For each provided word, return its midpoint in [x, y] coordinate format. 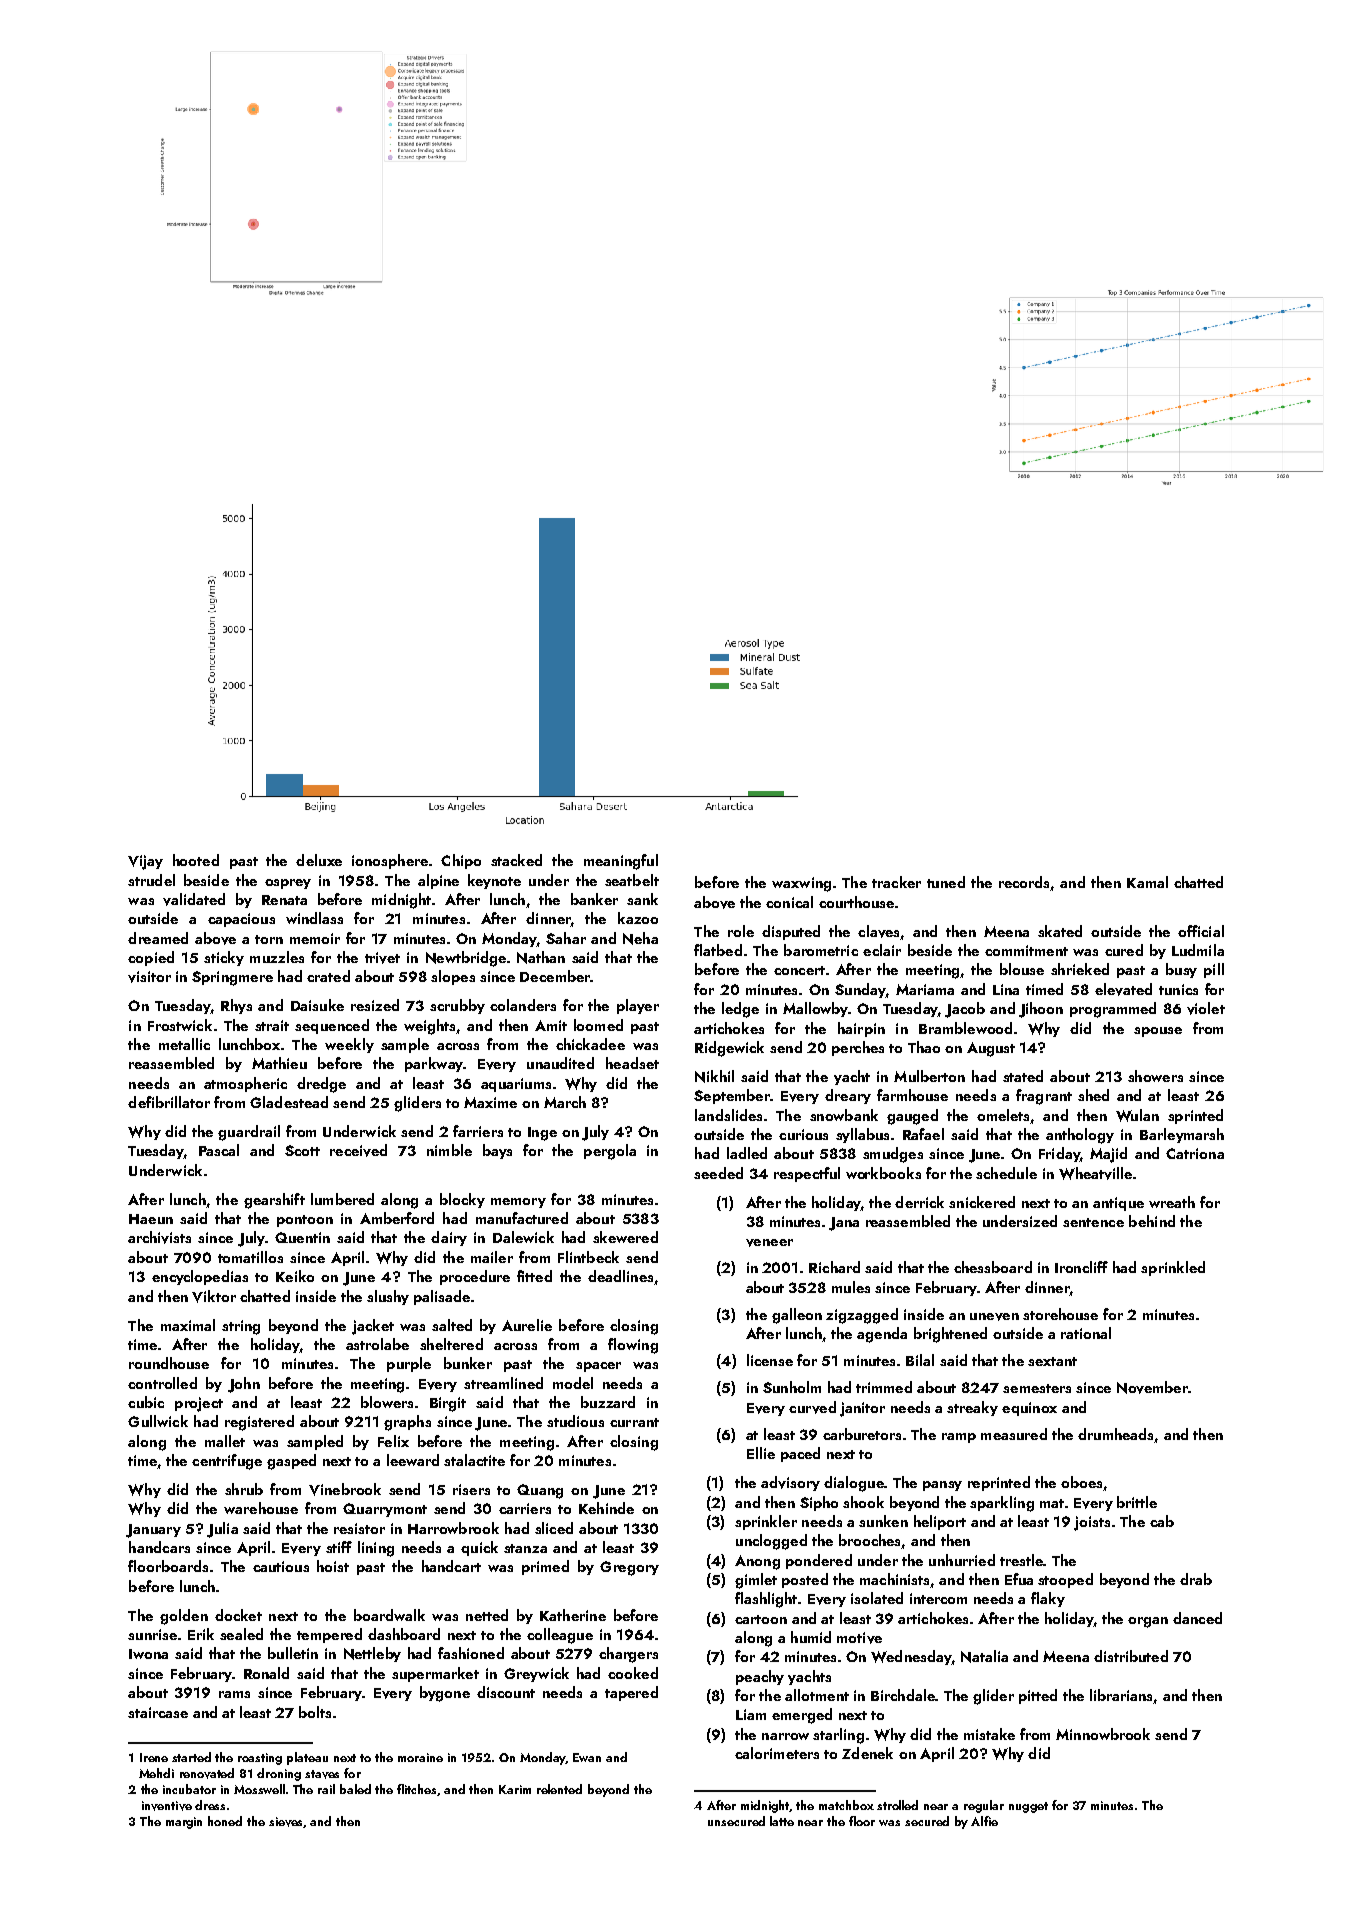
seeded [718, 1173]
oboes [1081, 1482]
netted [487, 1615]
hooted [196, 860]
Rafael [923, 1134]
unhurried [962, 1560]
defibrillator [169, 1102]
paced [800, 1454]
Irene [154, 1757]
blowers [387, 1402]
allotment [817, 1695]
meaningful [621, 862]
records [1024, 882]
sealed [241, 1634]
